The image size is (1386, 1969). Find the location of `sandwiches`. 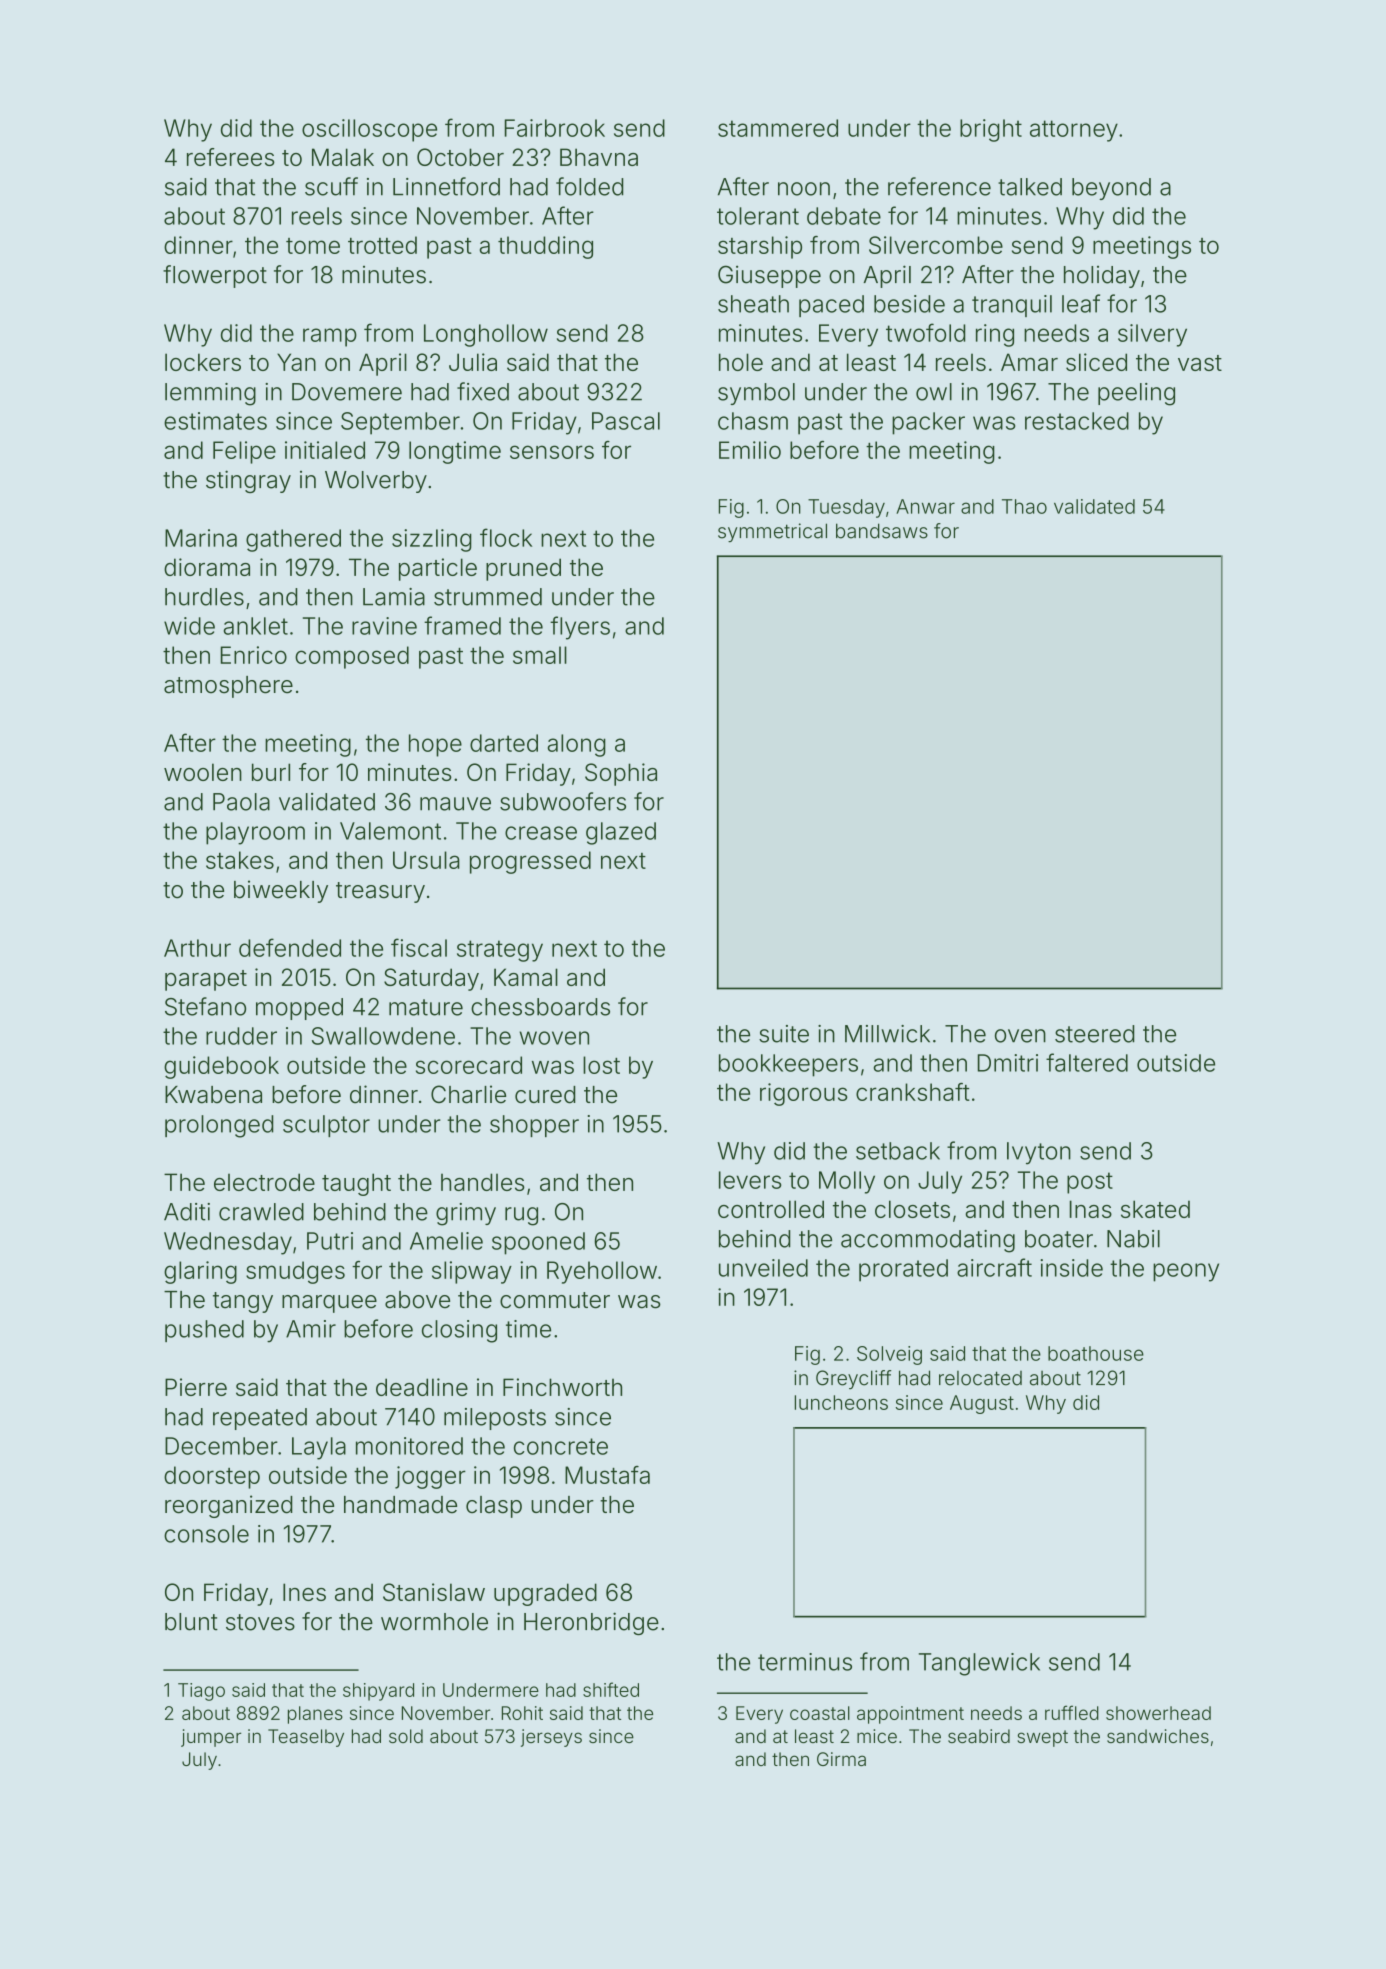

sandwiches is located at coordinates (1158, 1736).
